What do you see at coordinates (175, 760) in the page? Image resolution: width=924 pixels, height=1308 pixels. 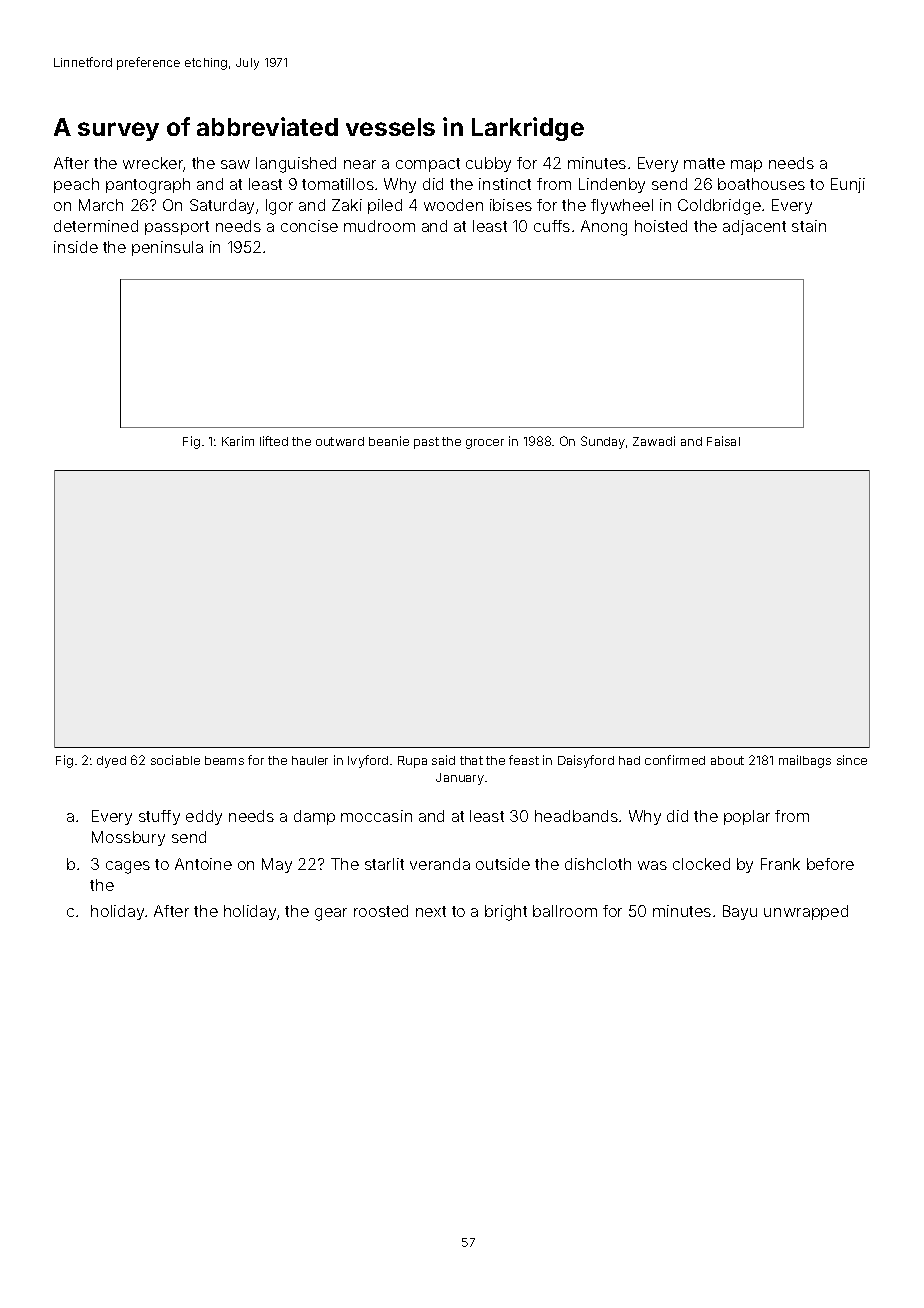 I see `sociable` at bounding box center [175, 760].
